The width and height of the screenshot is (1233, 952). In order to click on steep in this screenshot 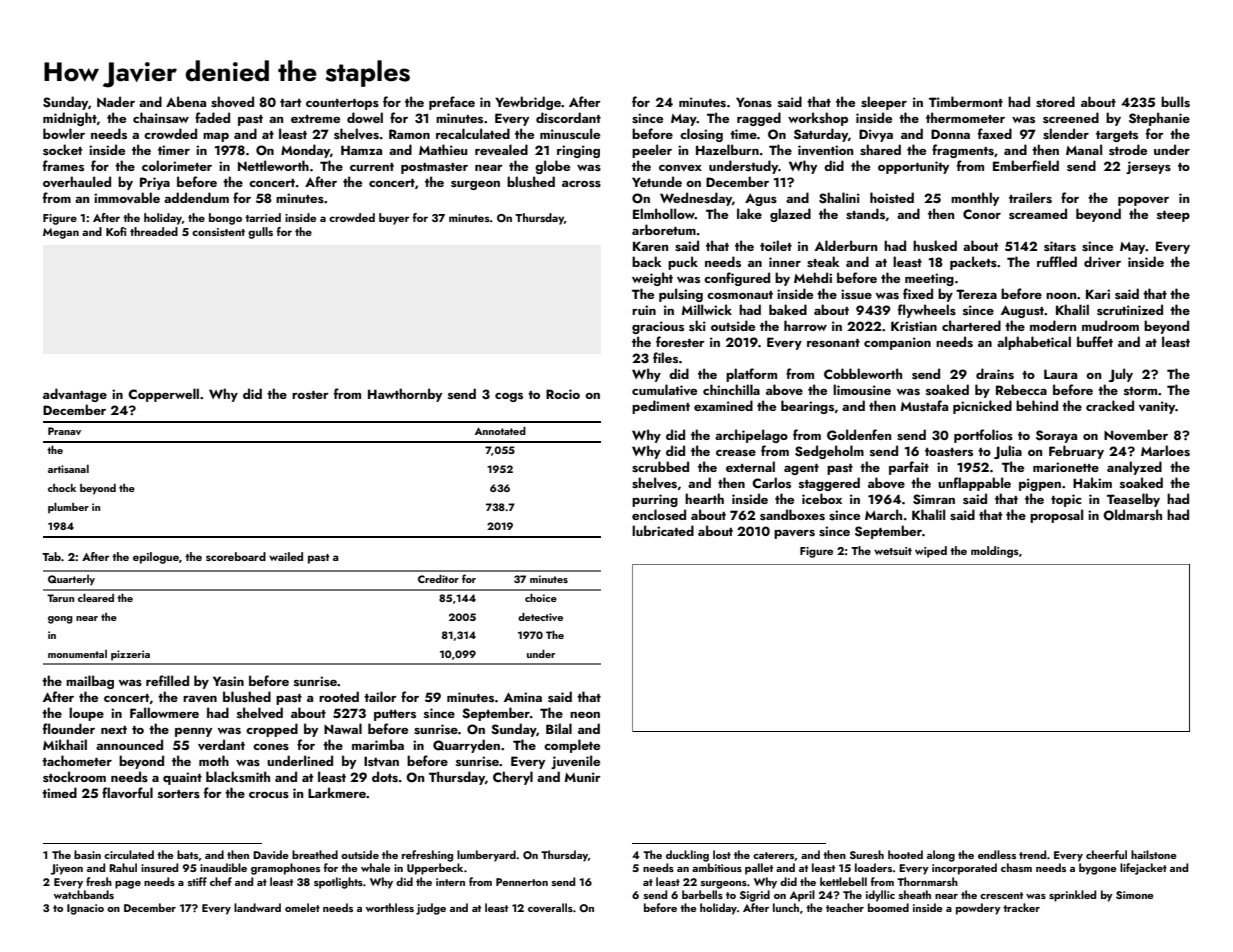, I will do `click(1173, 216)`.
